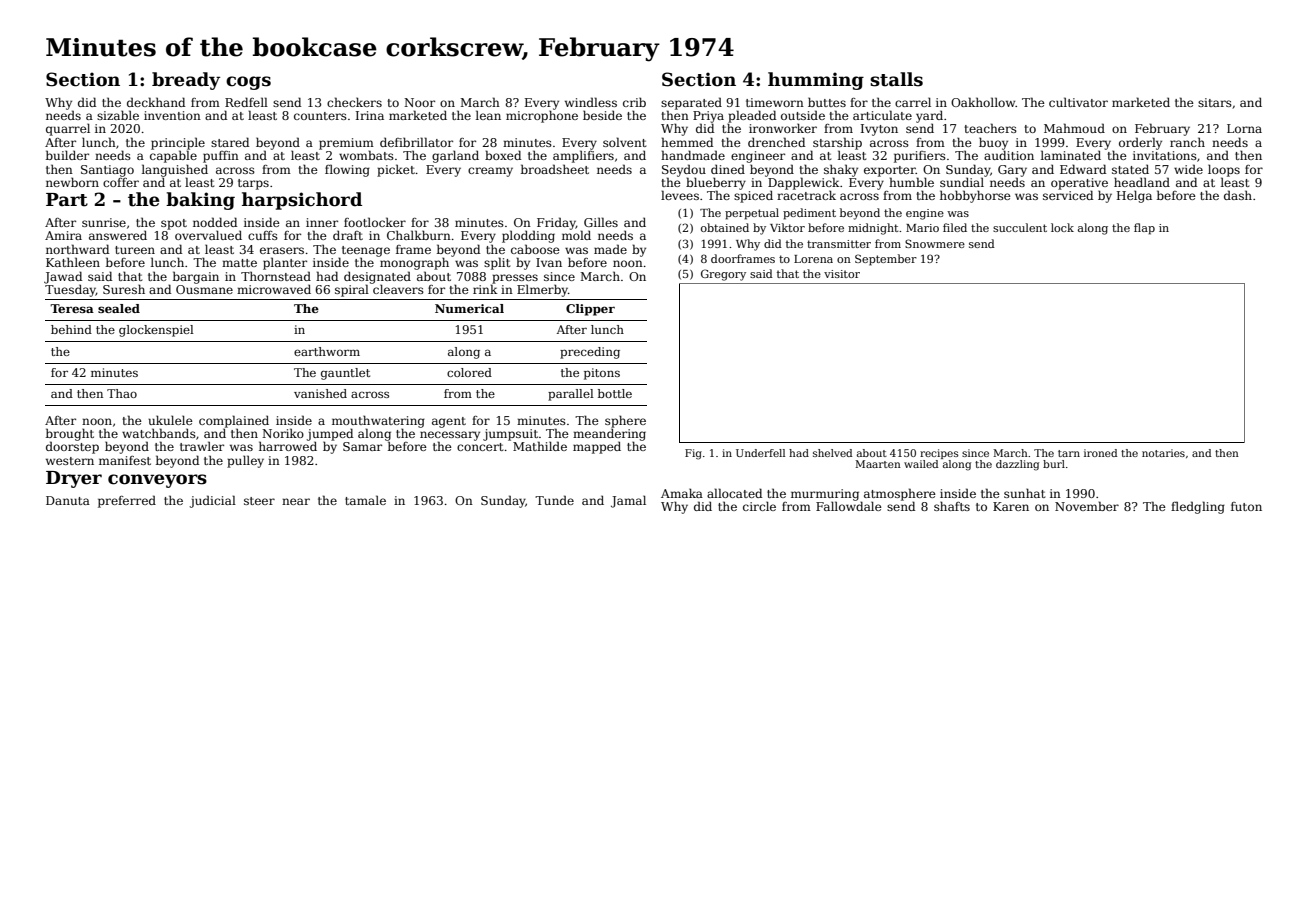 The width and height of the page is (1308, 924). What do you see at coordinates (1163, 453) in the page?
I see `notaries` at bounding box center [1163, 453].
